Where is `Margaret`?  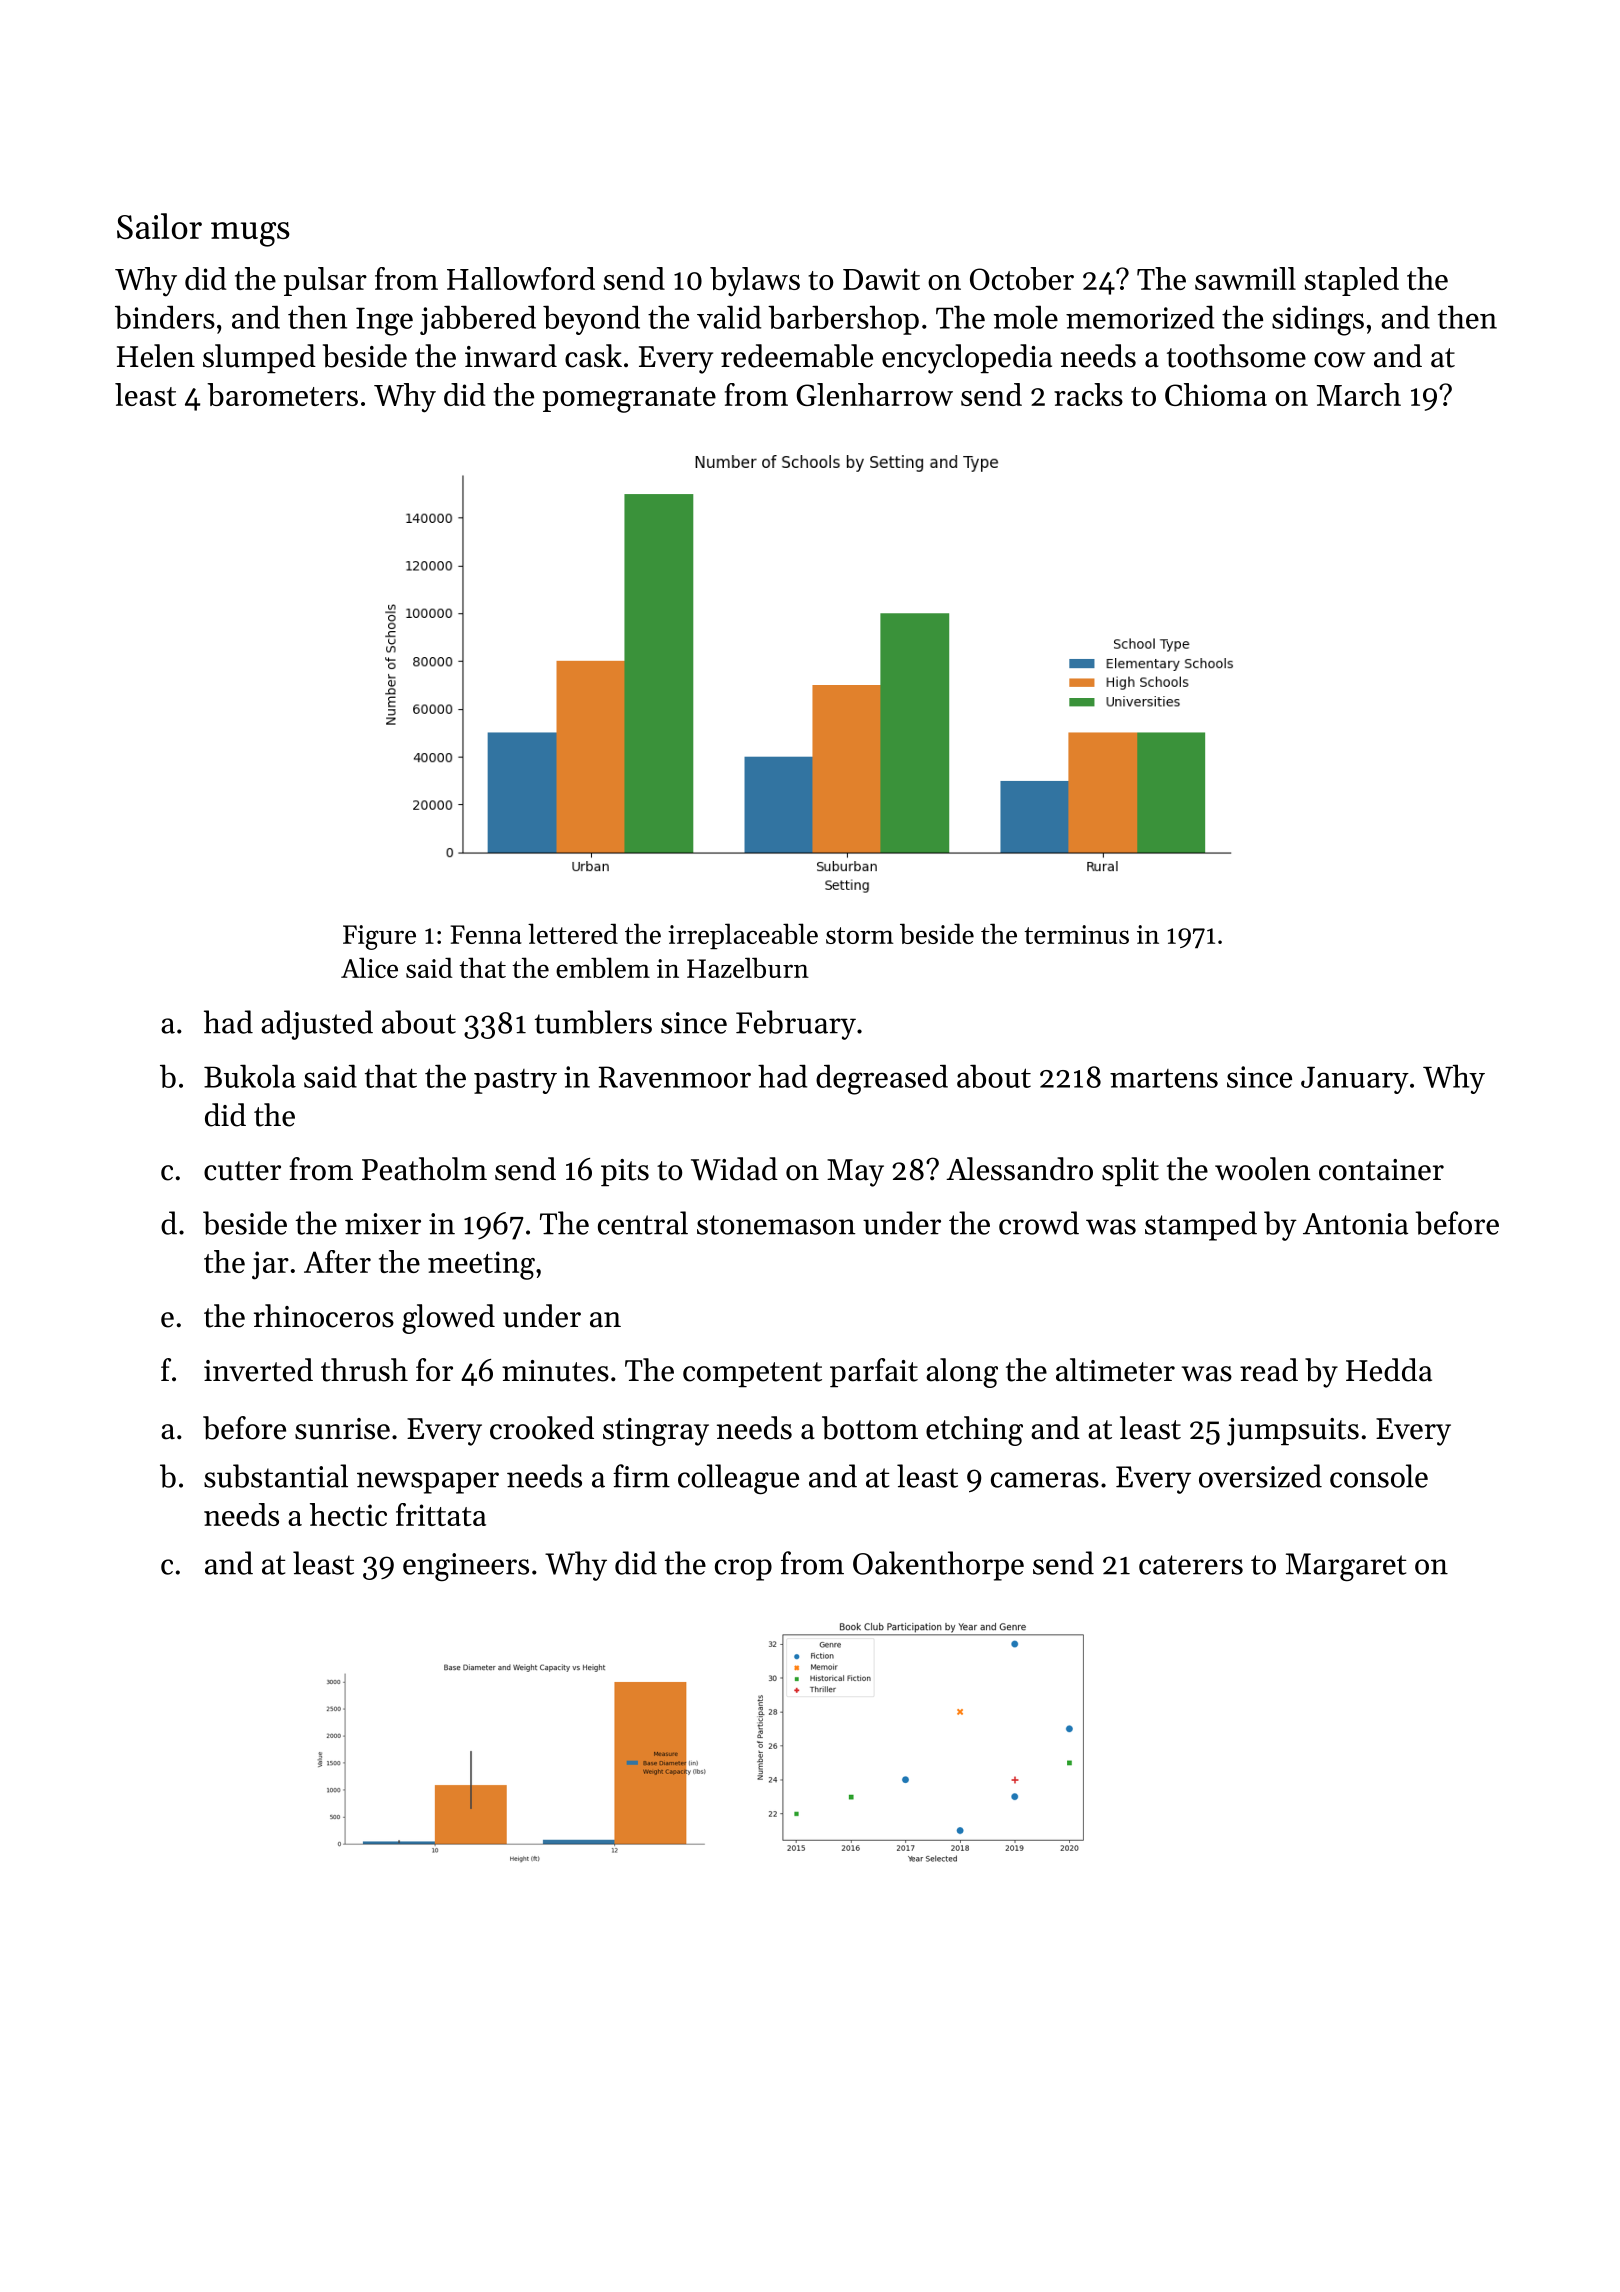 Margaret is located at coordinates (1346, 1567).
